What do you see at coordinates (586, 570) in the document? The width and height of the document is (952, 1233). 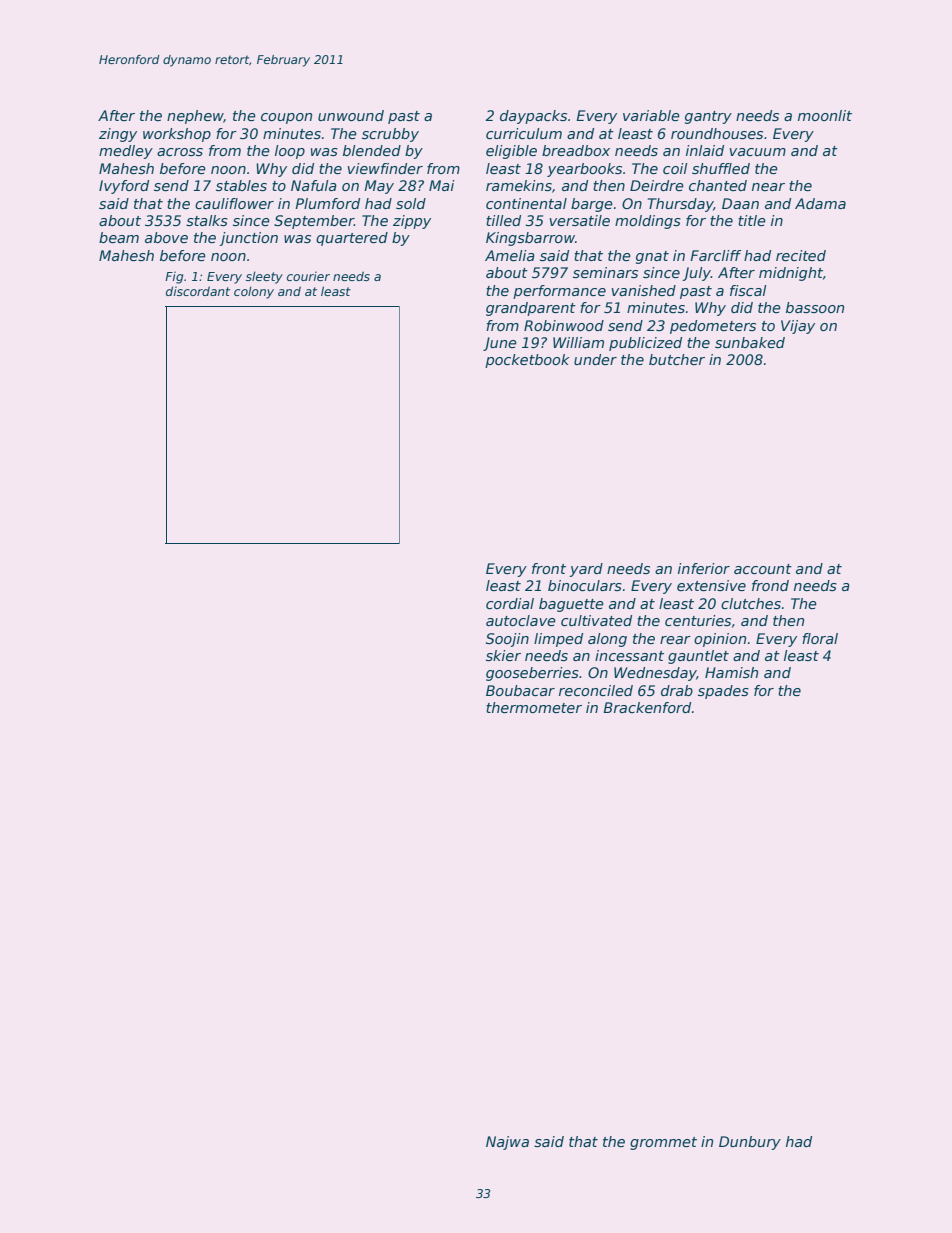 I see `yard` at bounding box center [586, 570].
